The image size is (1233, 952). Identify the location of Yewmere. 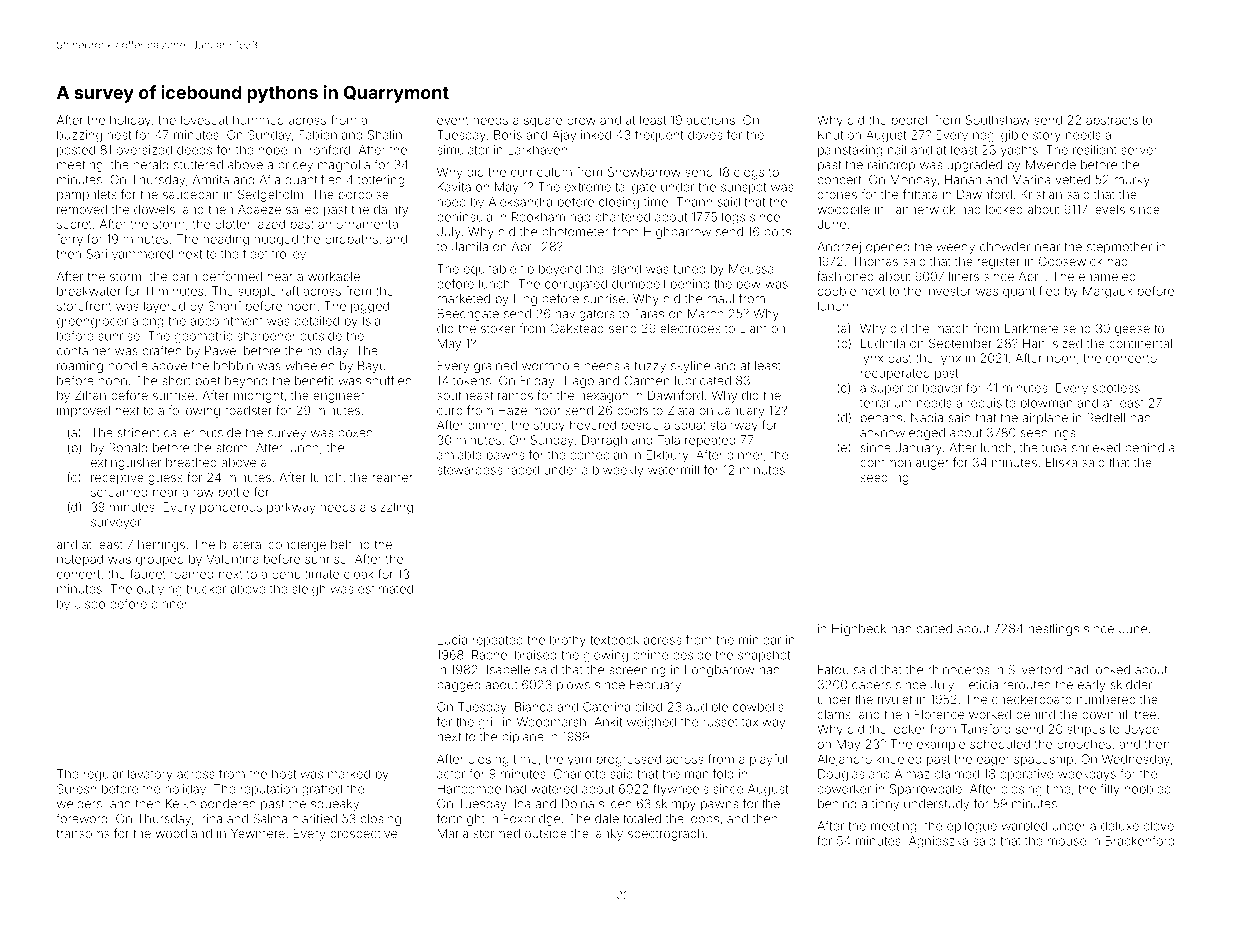
(258, 833).
